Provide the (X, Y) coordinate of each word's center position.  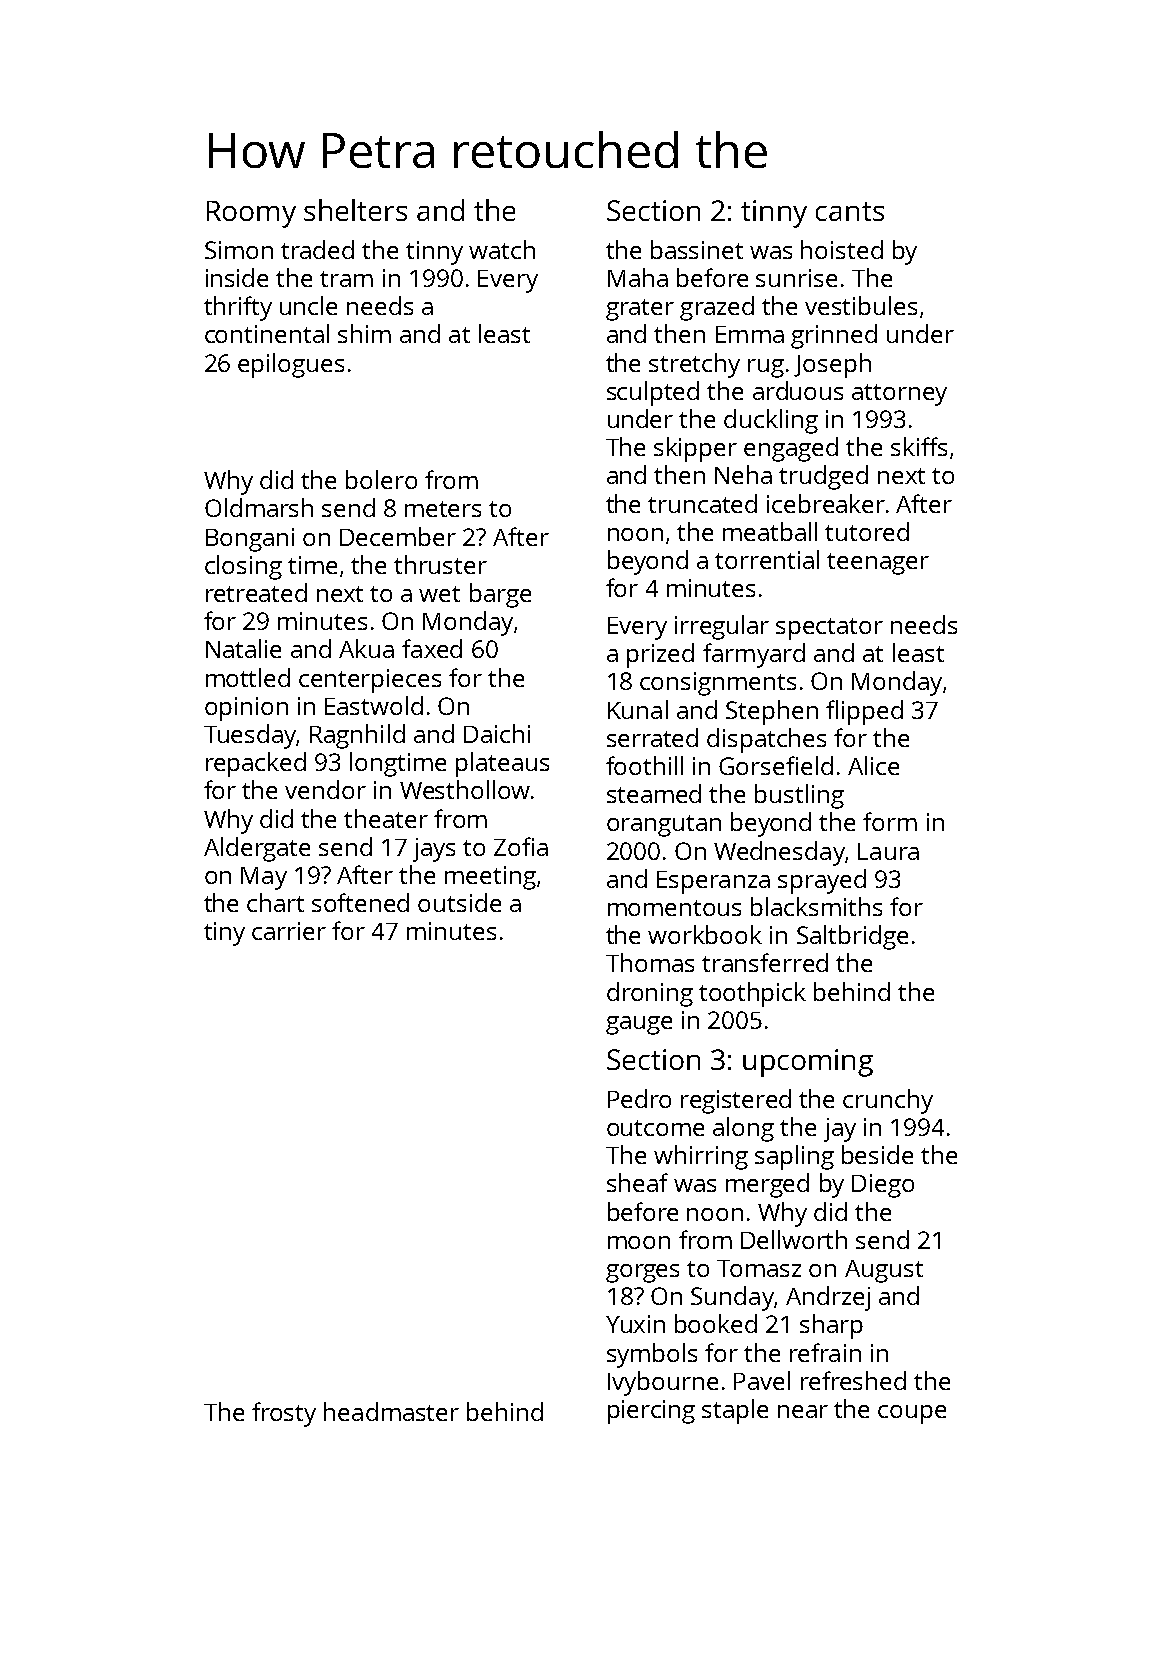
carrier (289, 931)
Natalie (243, 648)
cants (850, 211)
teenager (878, 564)
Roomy (251, 214)
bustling (799, 796)
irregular (722, 627)
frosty (284, 1414)
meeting (490, 878)
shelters (355, 210)
